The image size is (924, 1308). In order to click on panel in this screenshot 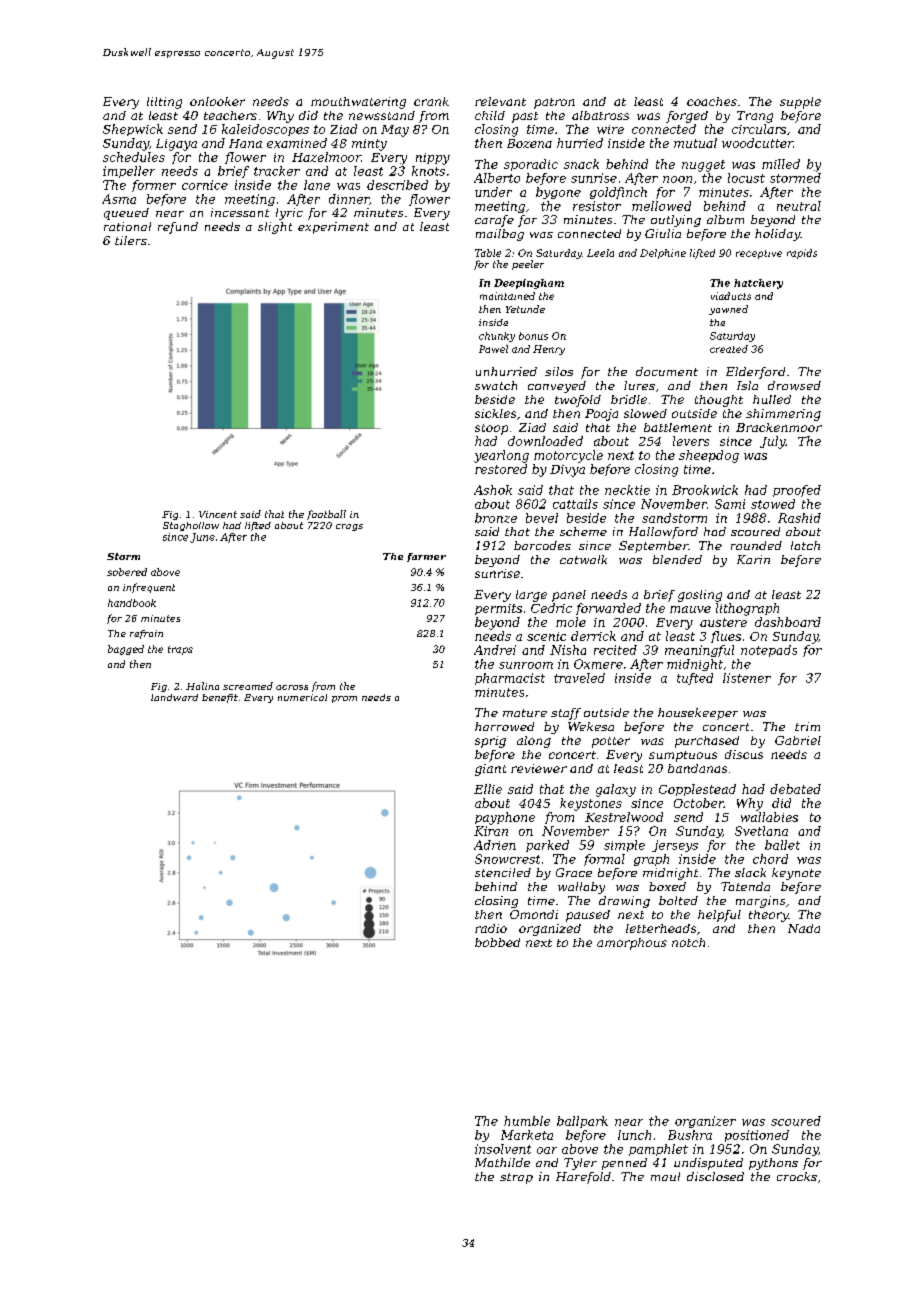, I will do `click(569, 596)`.
